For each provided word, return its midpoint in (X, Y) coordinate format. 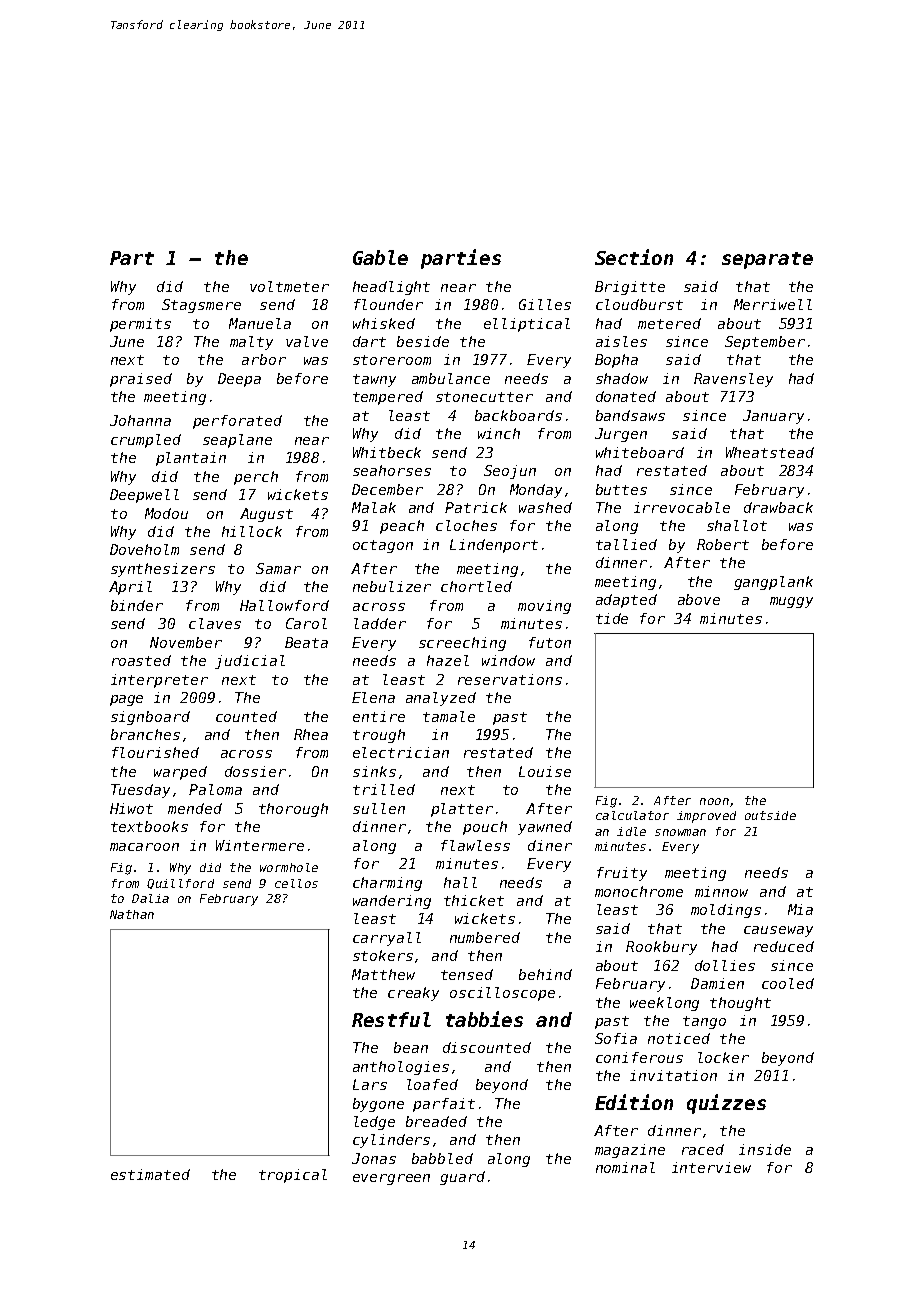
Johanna (140, 420)
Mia (800, 909)
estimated (150, 1174)
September (765, 343)
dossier (255, 771)
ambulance (451, 378)
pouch (485, 828)
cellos (296, 883)
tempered (388, 398)
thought (740, 1004)
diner (550, 845)
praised (141, 380)
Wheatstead (770, 452)
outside (770, 815)
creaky (413, 994)
